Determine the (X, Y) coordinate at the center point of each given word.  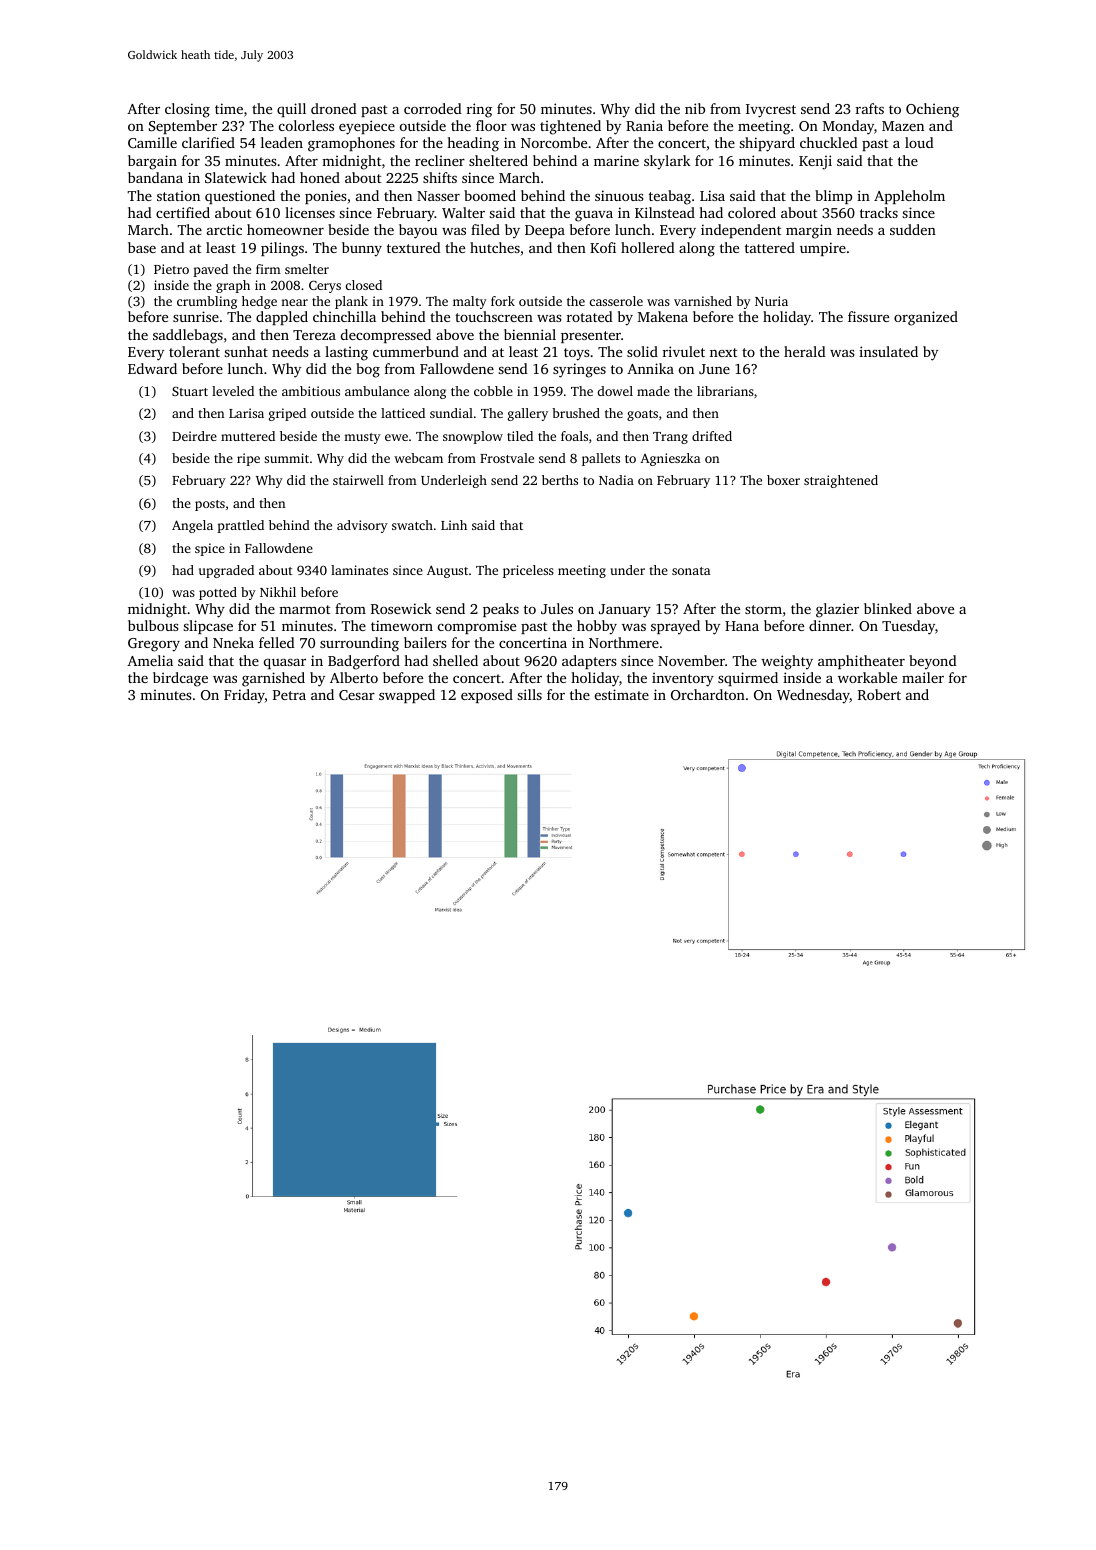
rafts (870, 108)
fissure (868, 316)
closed (364, 285)
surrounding (359, 644)
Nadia (616, 480)
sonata (691, 571)
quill (291, 110)
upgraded (226, 571)
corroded (433, 108)
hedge (259, 302)
